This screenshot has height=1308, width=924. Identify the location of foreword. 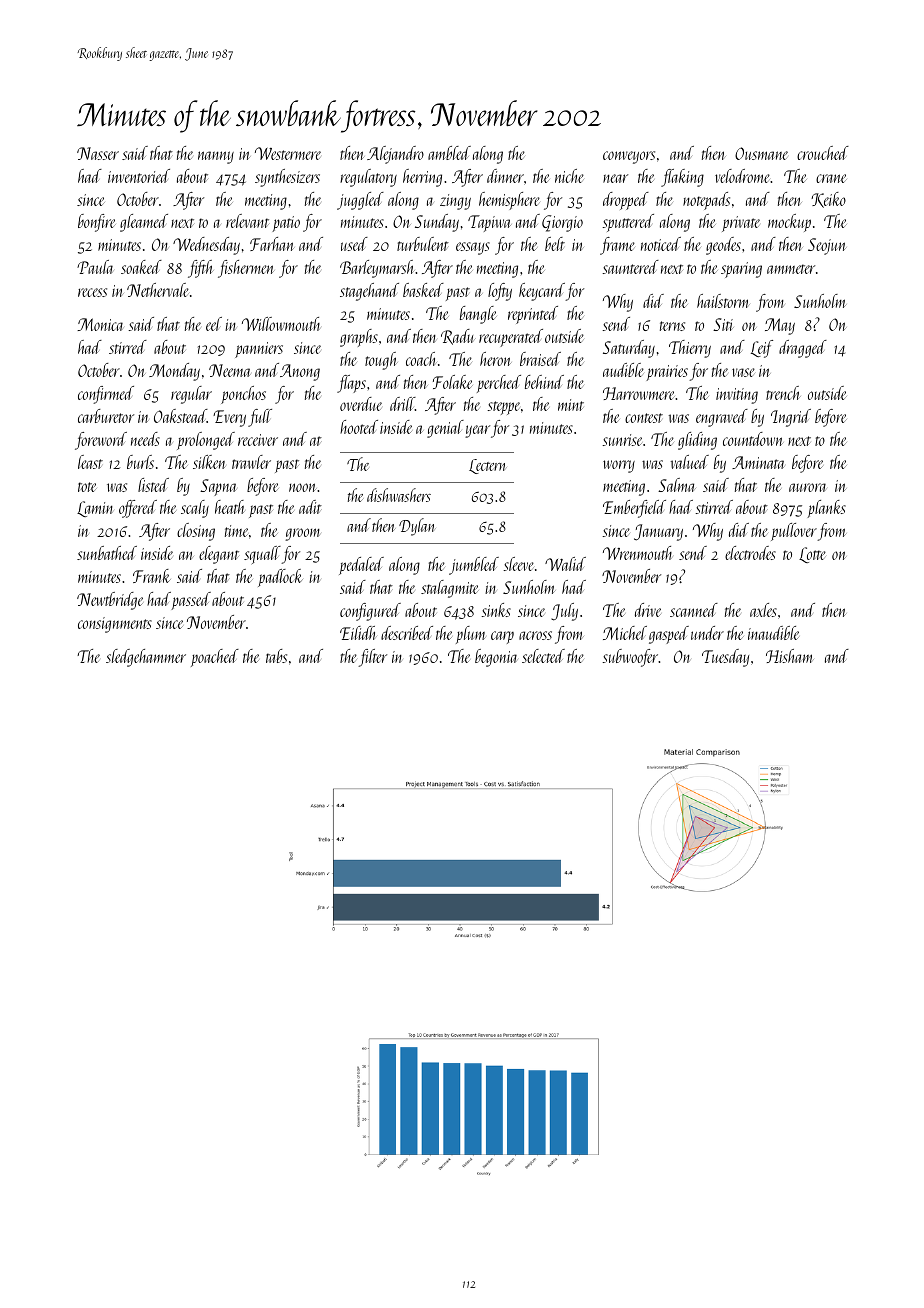
(101, 441).
